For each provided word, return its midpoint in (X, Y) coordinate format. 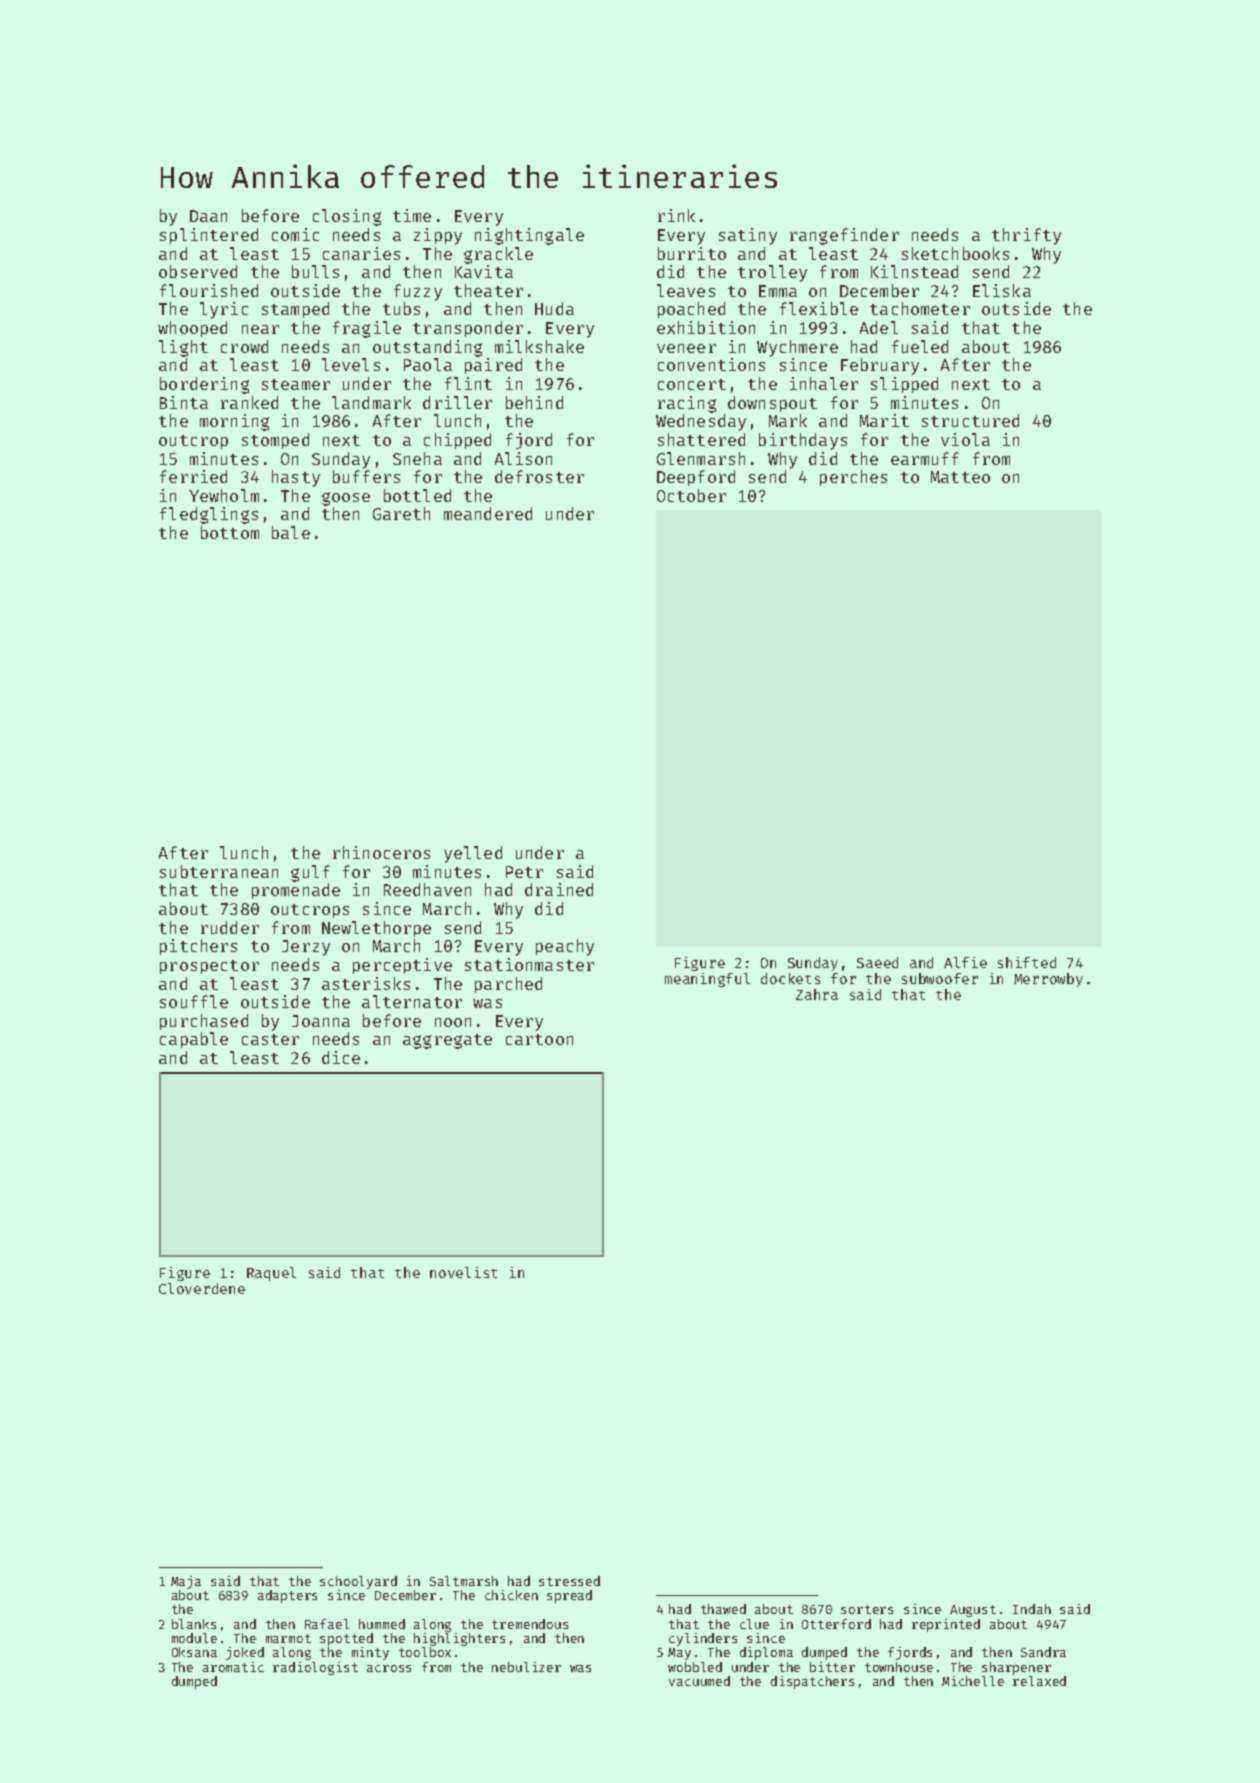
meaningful (707, 980)
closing (347, 217)
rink (676, 215)
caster (270, 1039)
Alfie (965, 962)
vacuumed (699, 1681)
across (389, 1668)
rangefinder (844, 236)
